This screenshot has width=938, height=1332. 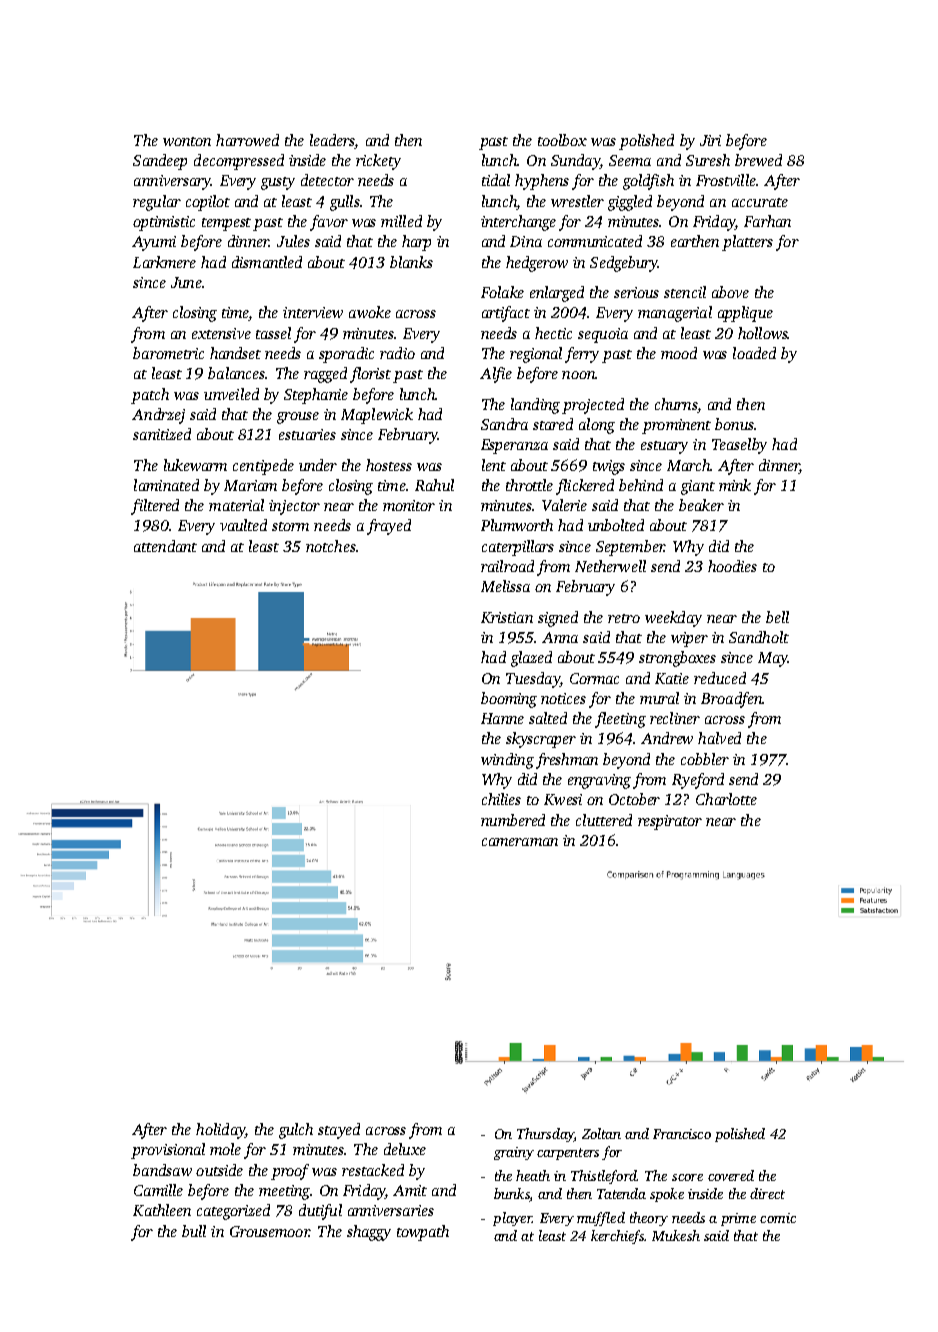 I want to click on notches, so click(x=331, y=546).
